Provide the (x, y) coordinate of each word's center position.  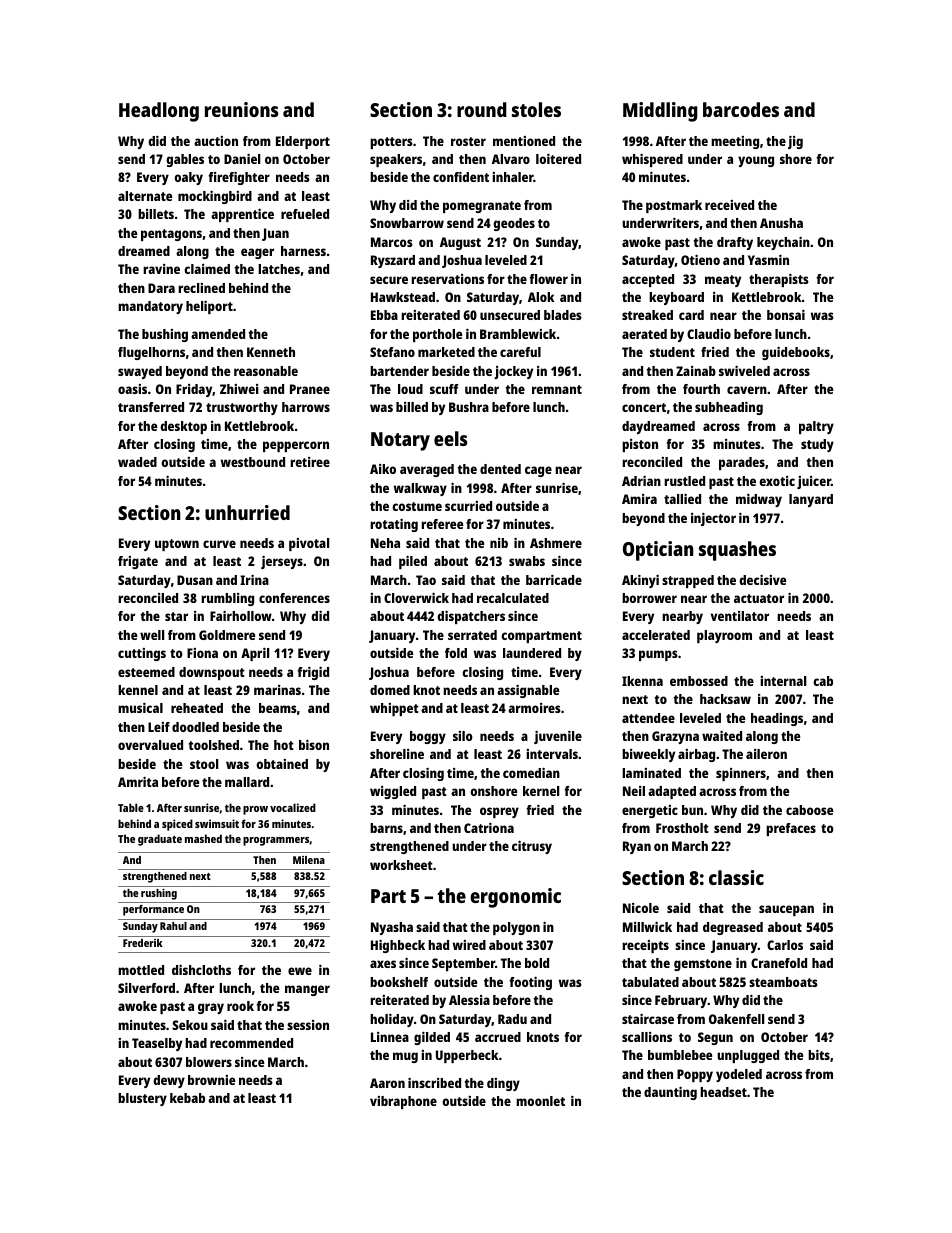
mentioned (524, 141)
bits (819, 1055)
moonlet (540, 1101)
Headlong (159, 112)
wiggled (393, 792)
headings (777, 719)
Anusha (781, 223)
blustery (142, 1099)
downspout (212, 673)
